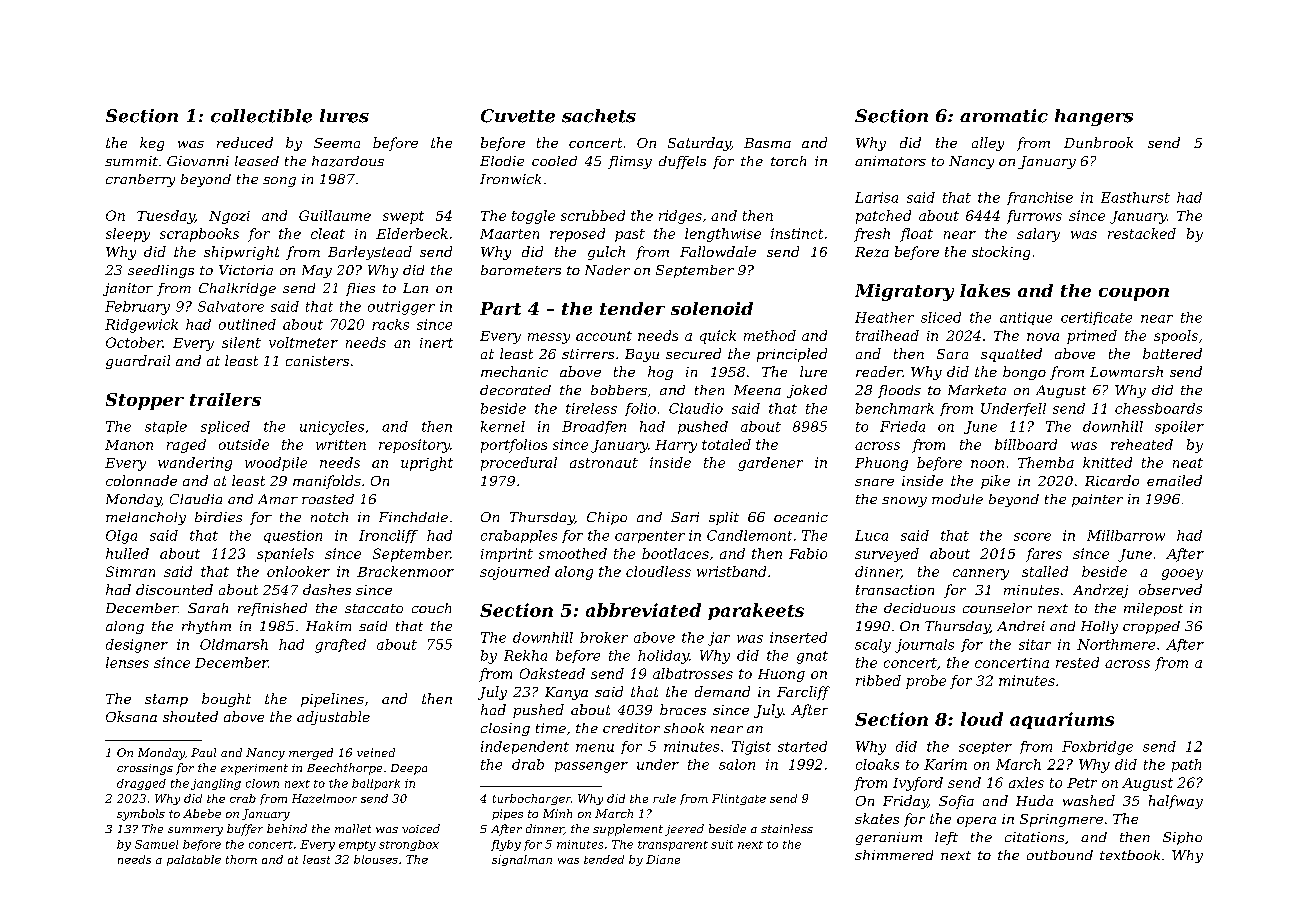 Image resolution: width=1308 pixels, height=924 pixels. I want to click on Hakim, so click(328, 626).
